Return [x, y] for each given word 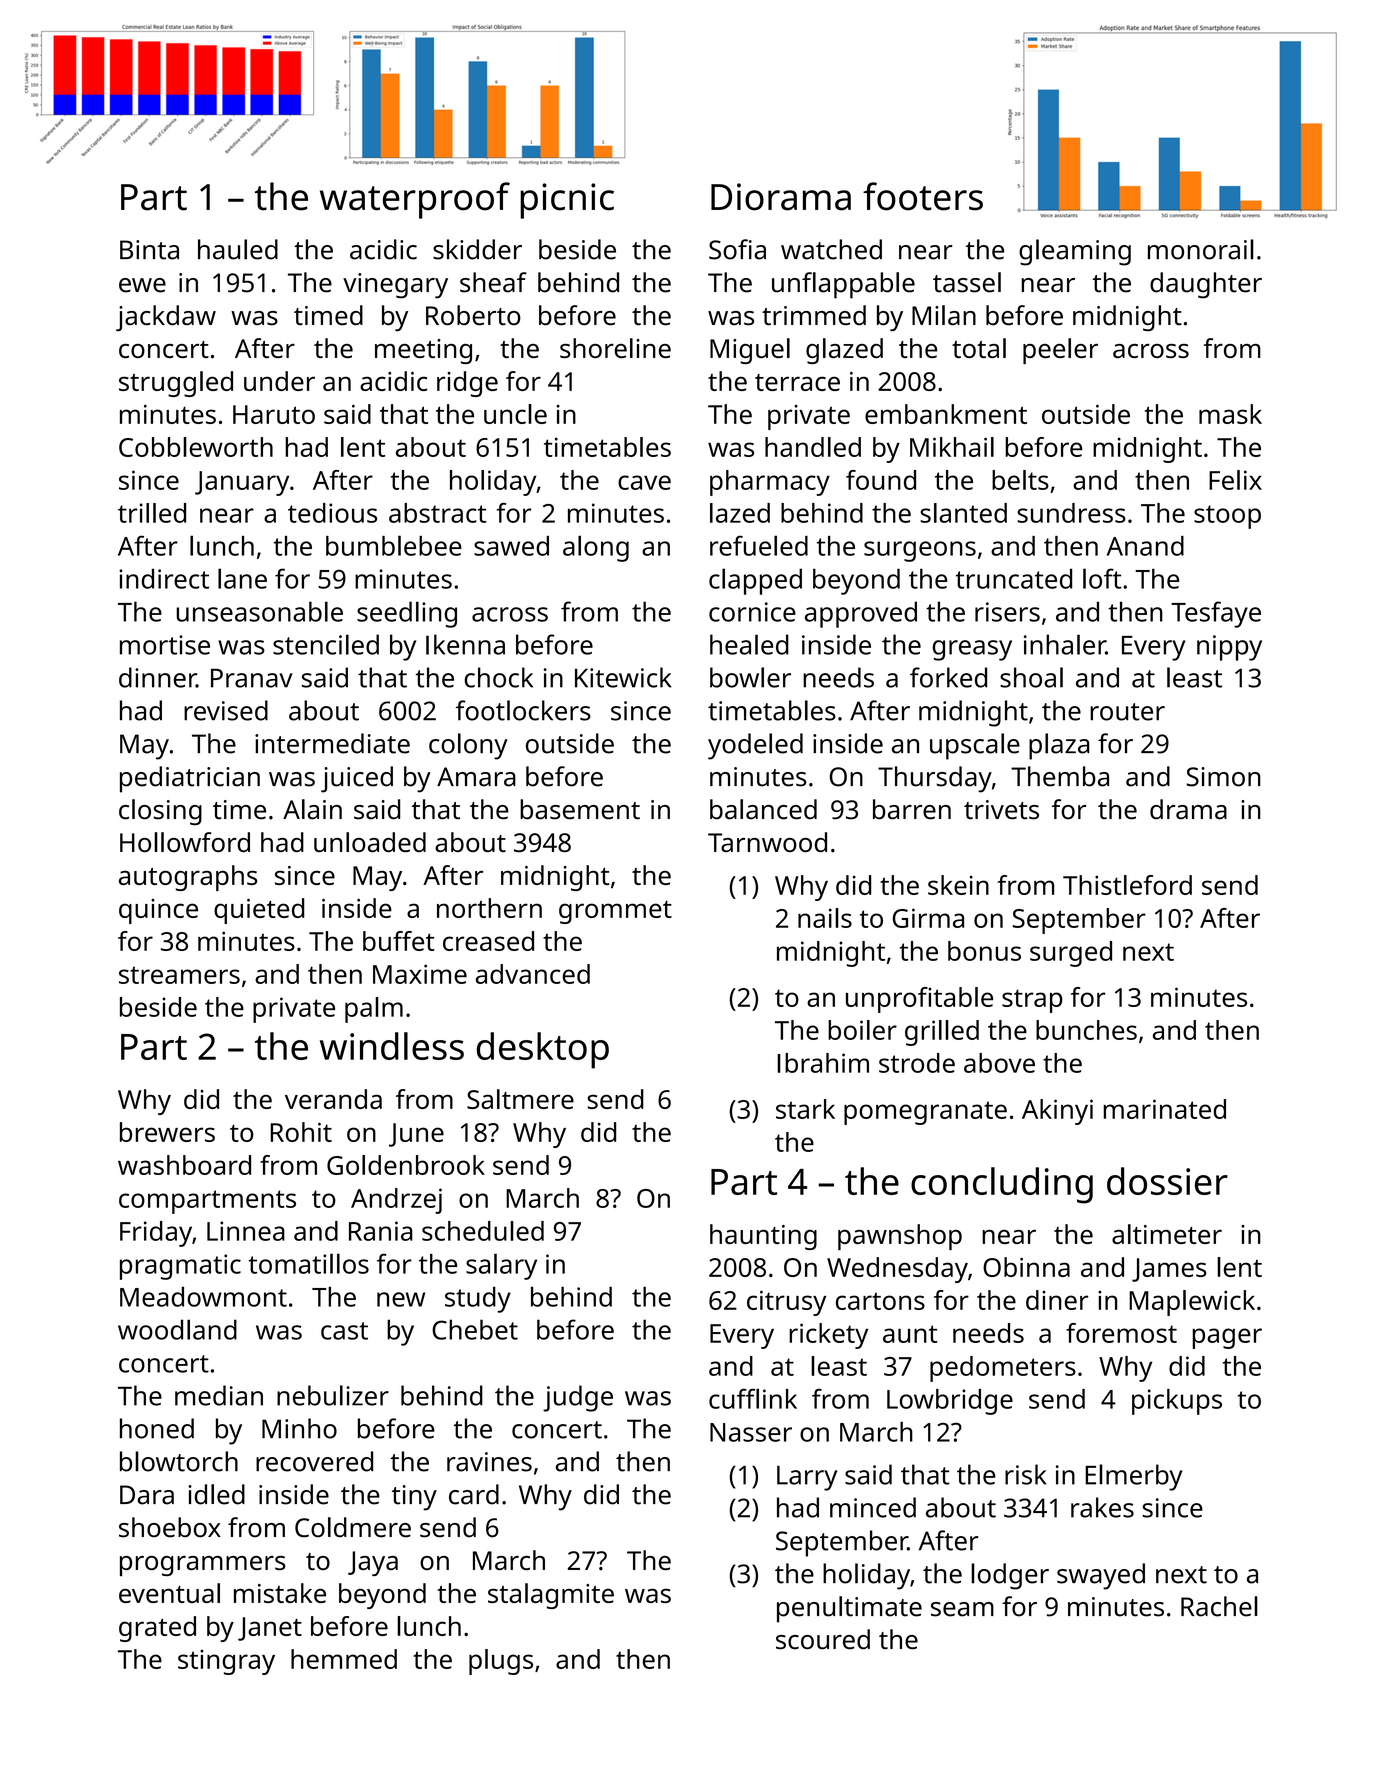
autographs [188, 878]
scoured [823, 1639]
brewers [167, 1132]
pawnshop [900, 1237]
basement [580, 809]
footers [923, 196]
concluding [1002, 1185]
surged [1071, 954]
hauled [238, 249]
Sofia [737, 249]
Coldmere [353, 1527]
